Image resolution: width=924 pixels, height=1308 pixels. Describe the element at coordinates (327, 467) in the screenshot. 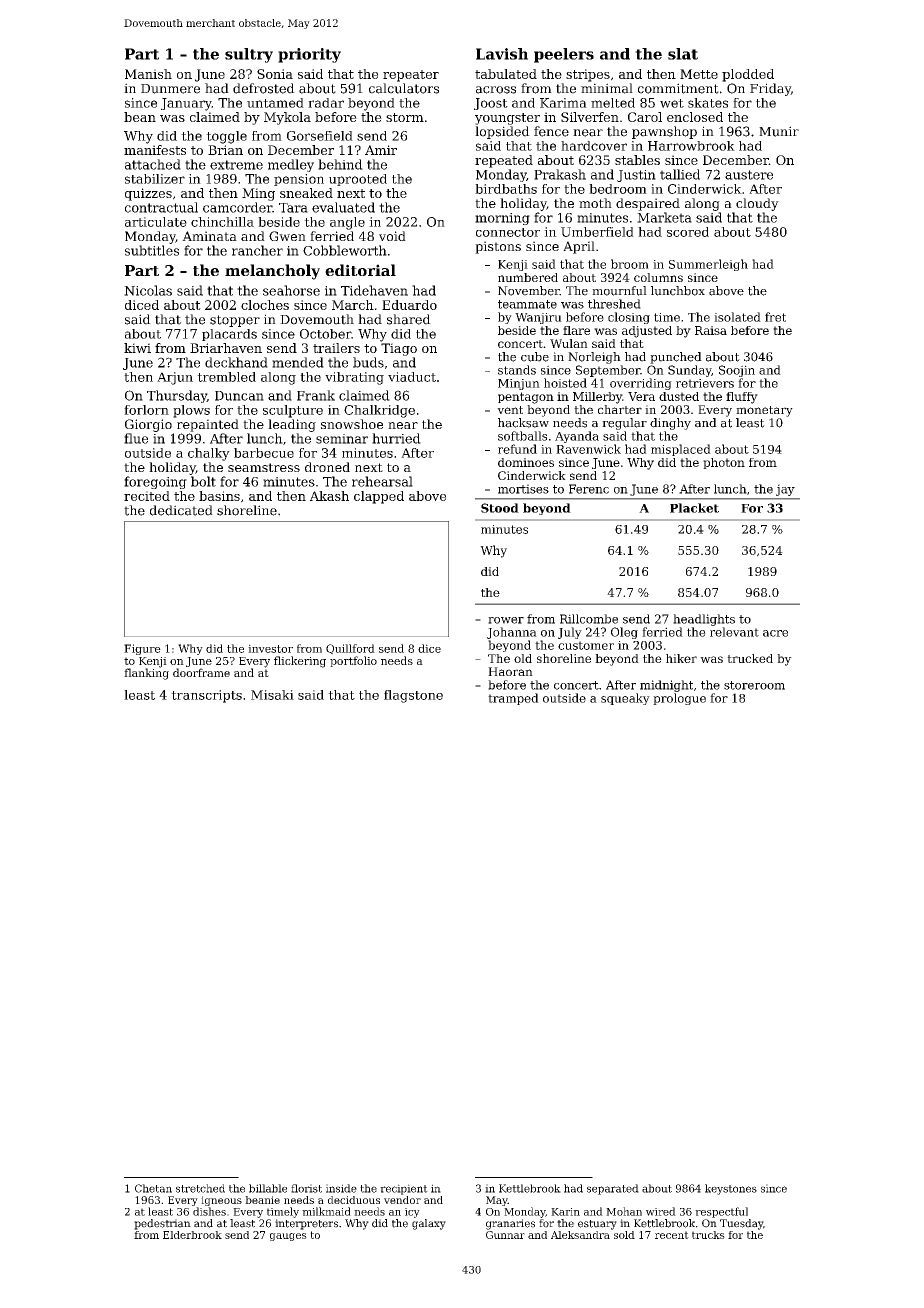

I see `droned` at that location.
